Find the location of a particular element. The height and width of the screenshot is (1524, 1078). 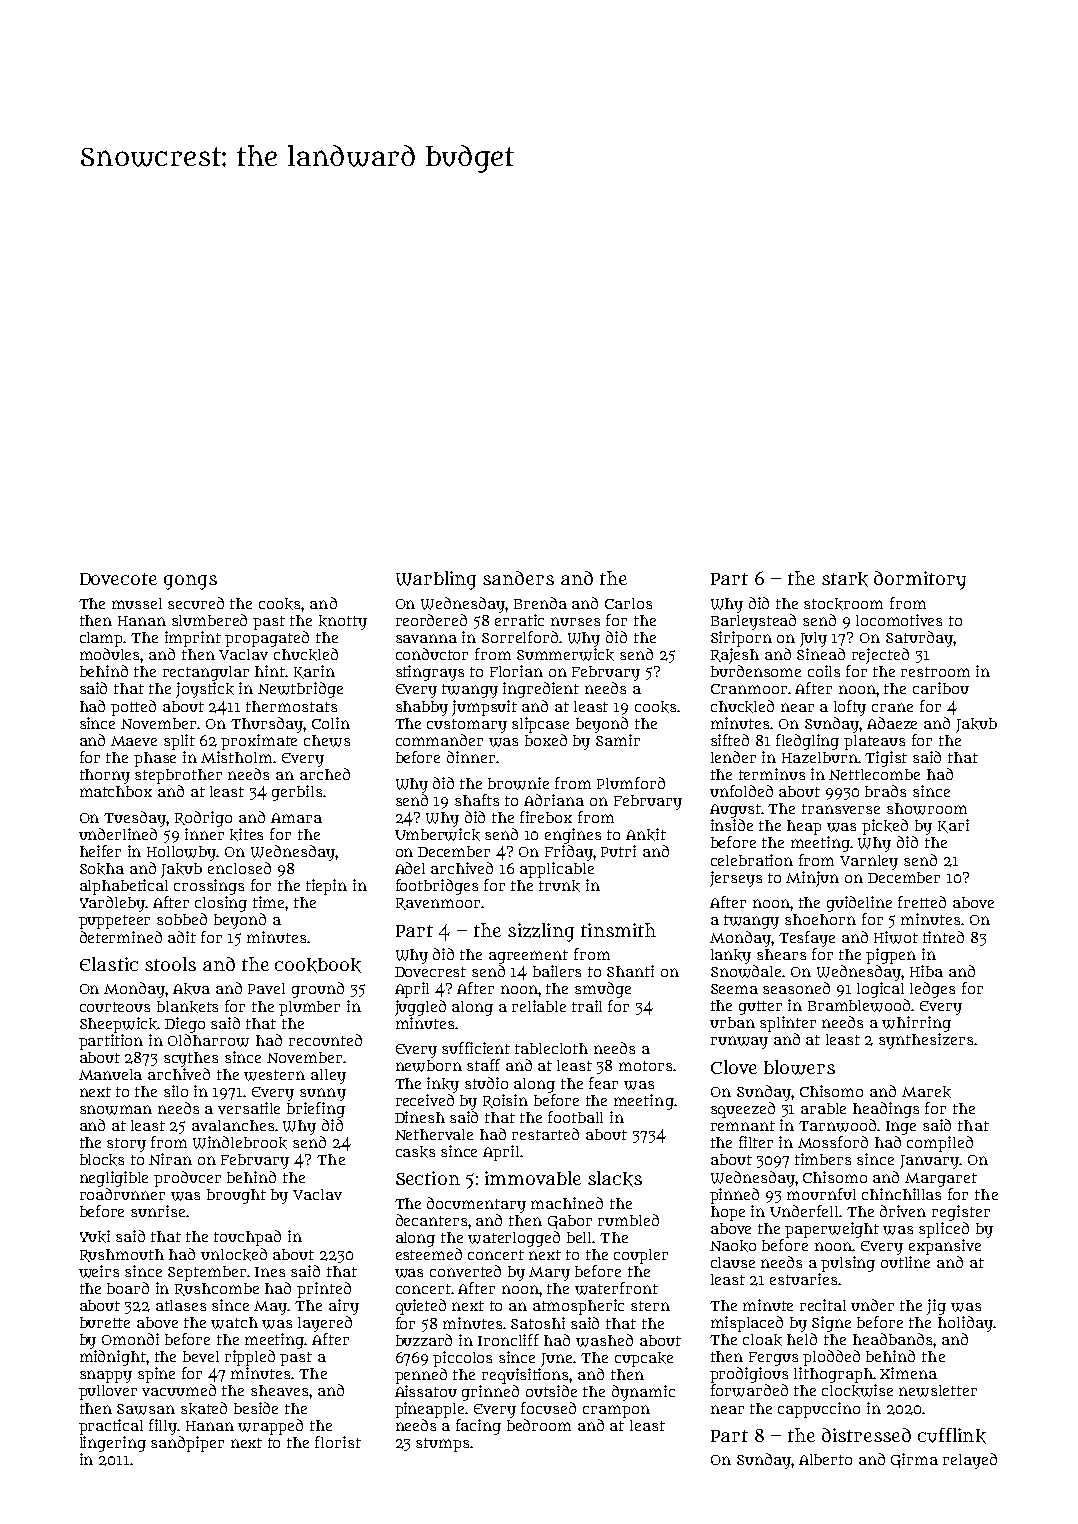

Tuesday is located at coordinates (135, 819).
